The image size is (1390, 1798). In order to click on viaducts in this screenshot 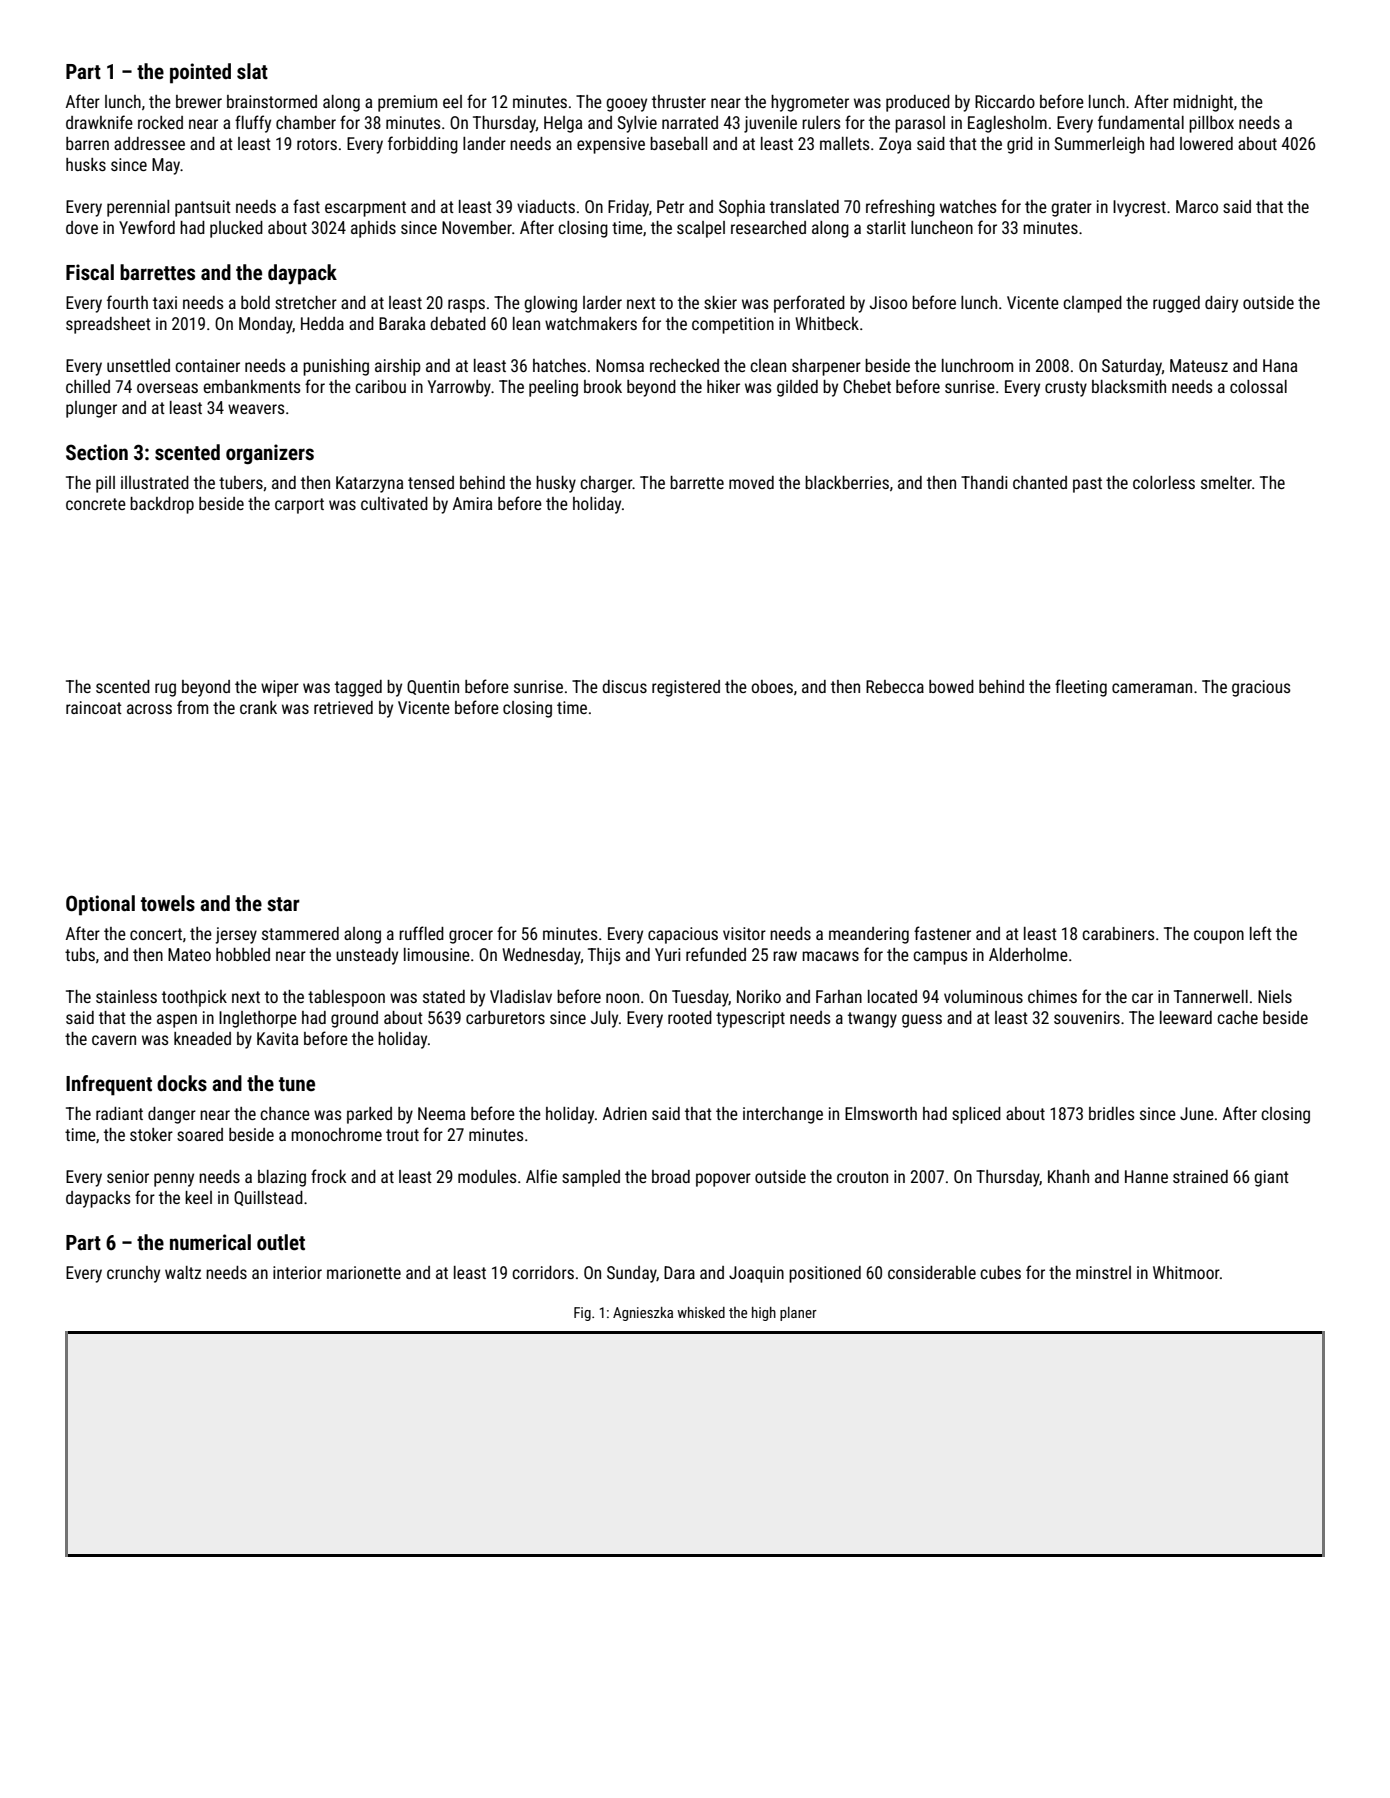, I will do `click(546, 206)`.
